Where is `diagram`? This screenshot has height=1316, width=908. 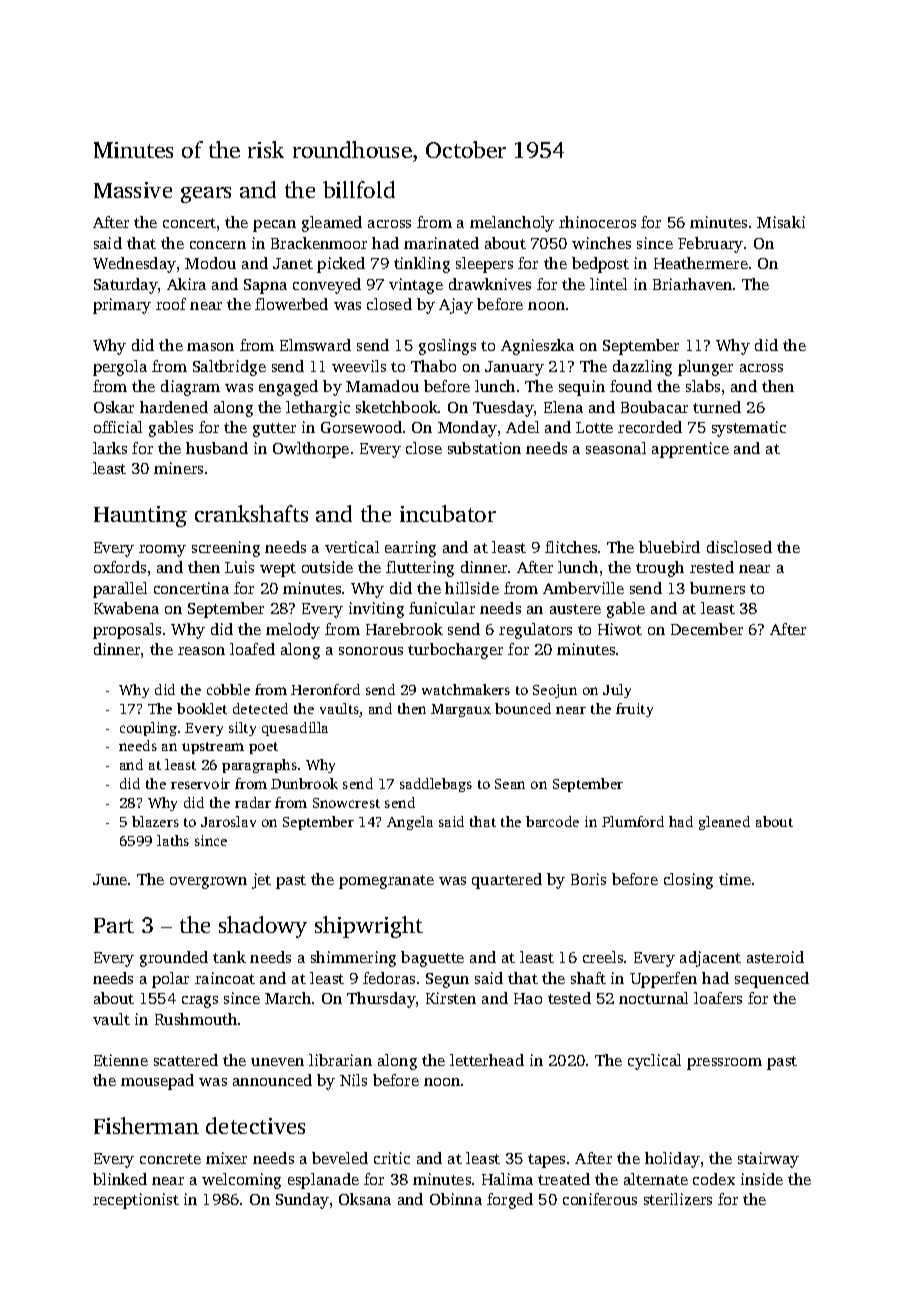
diagram is located at coordinates (190, 388).
